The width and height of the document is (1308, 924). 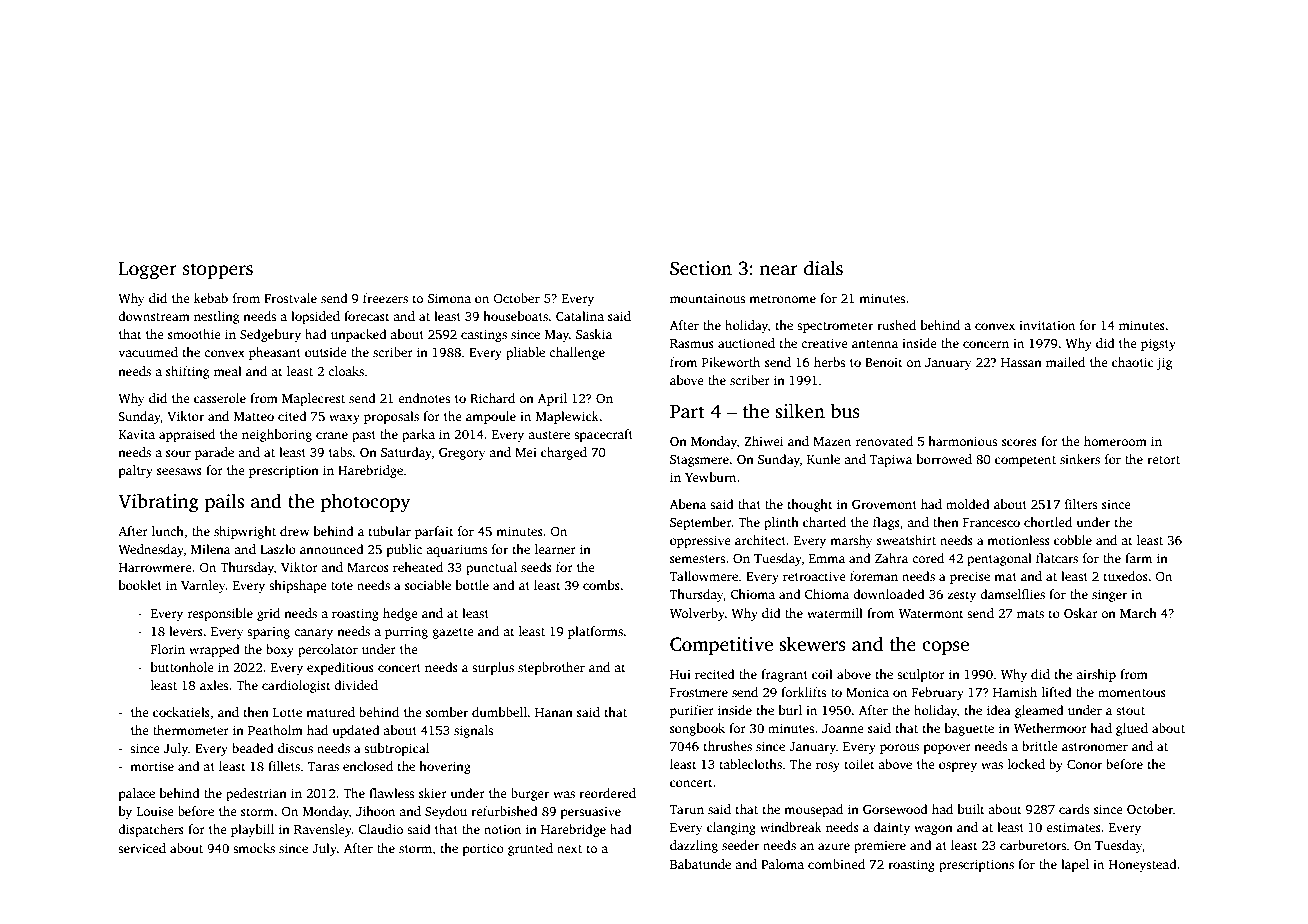 I want to click on Louise, so click(x=155, y=811).
